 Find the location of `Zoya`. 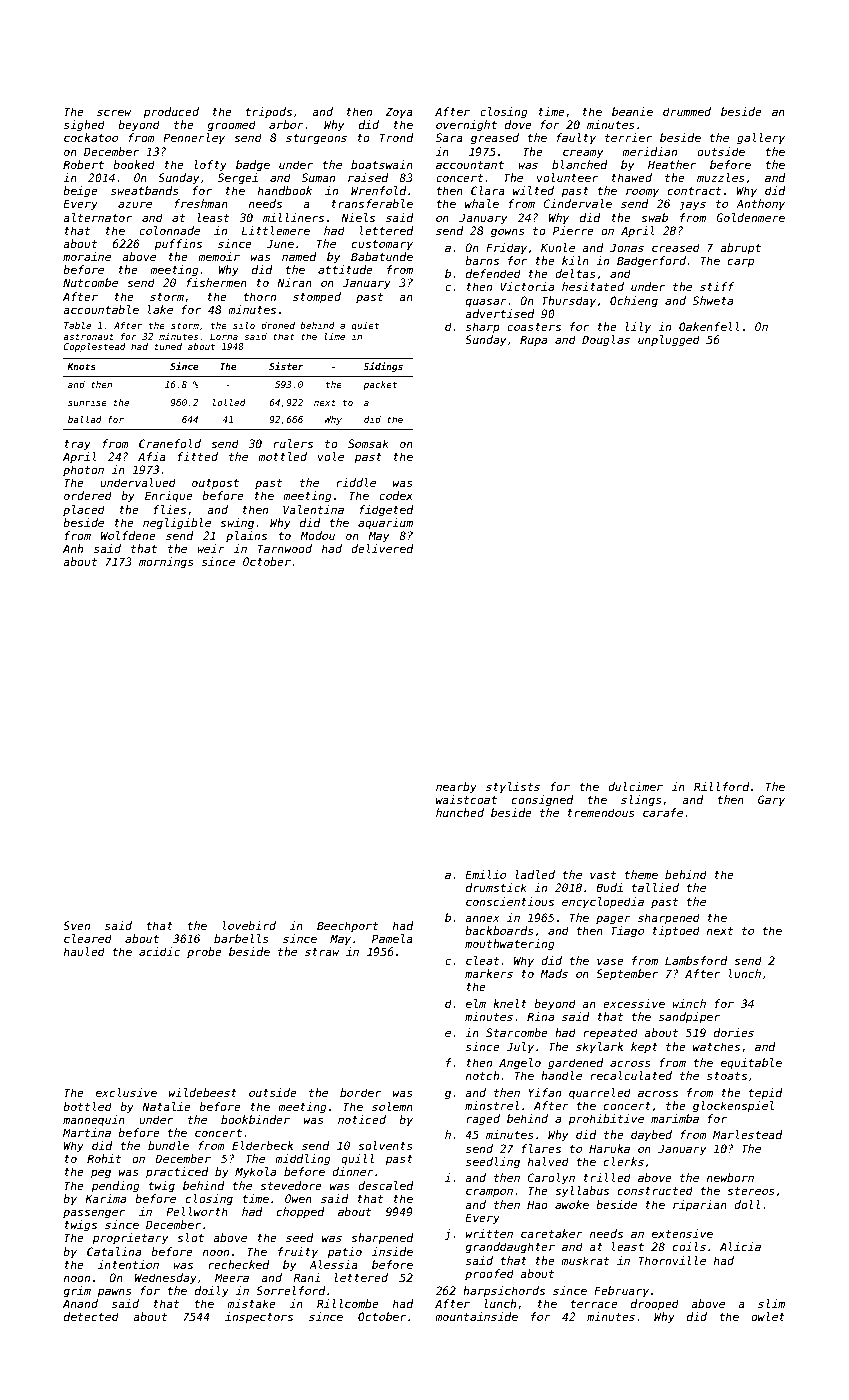

Zoya is located at coordinates (399, 113).
